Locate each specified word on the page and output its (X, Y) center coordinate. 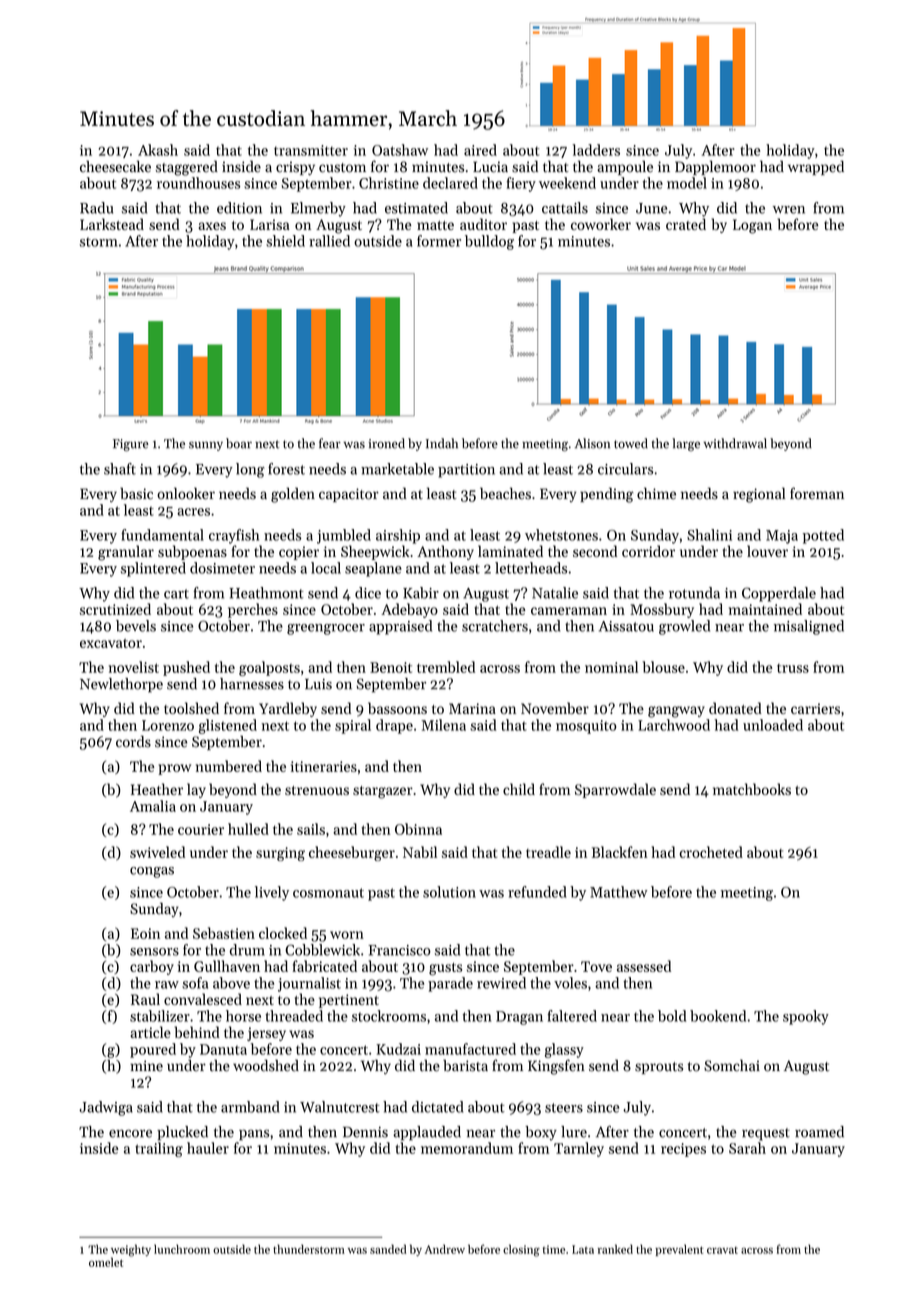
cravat (722, 1250)
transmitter (311, 150)
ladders (596, 150)
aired (480, 150)
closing (521, 1250)
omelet (106, 1262)
